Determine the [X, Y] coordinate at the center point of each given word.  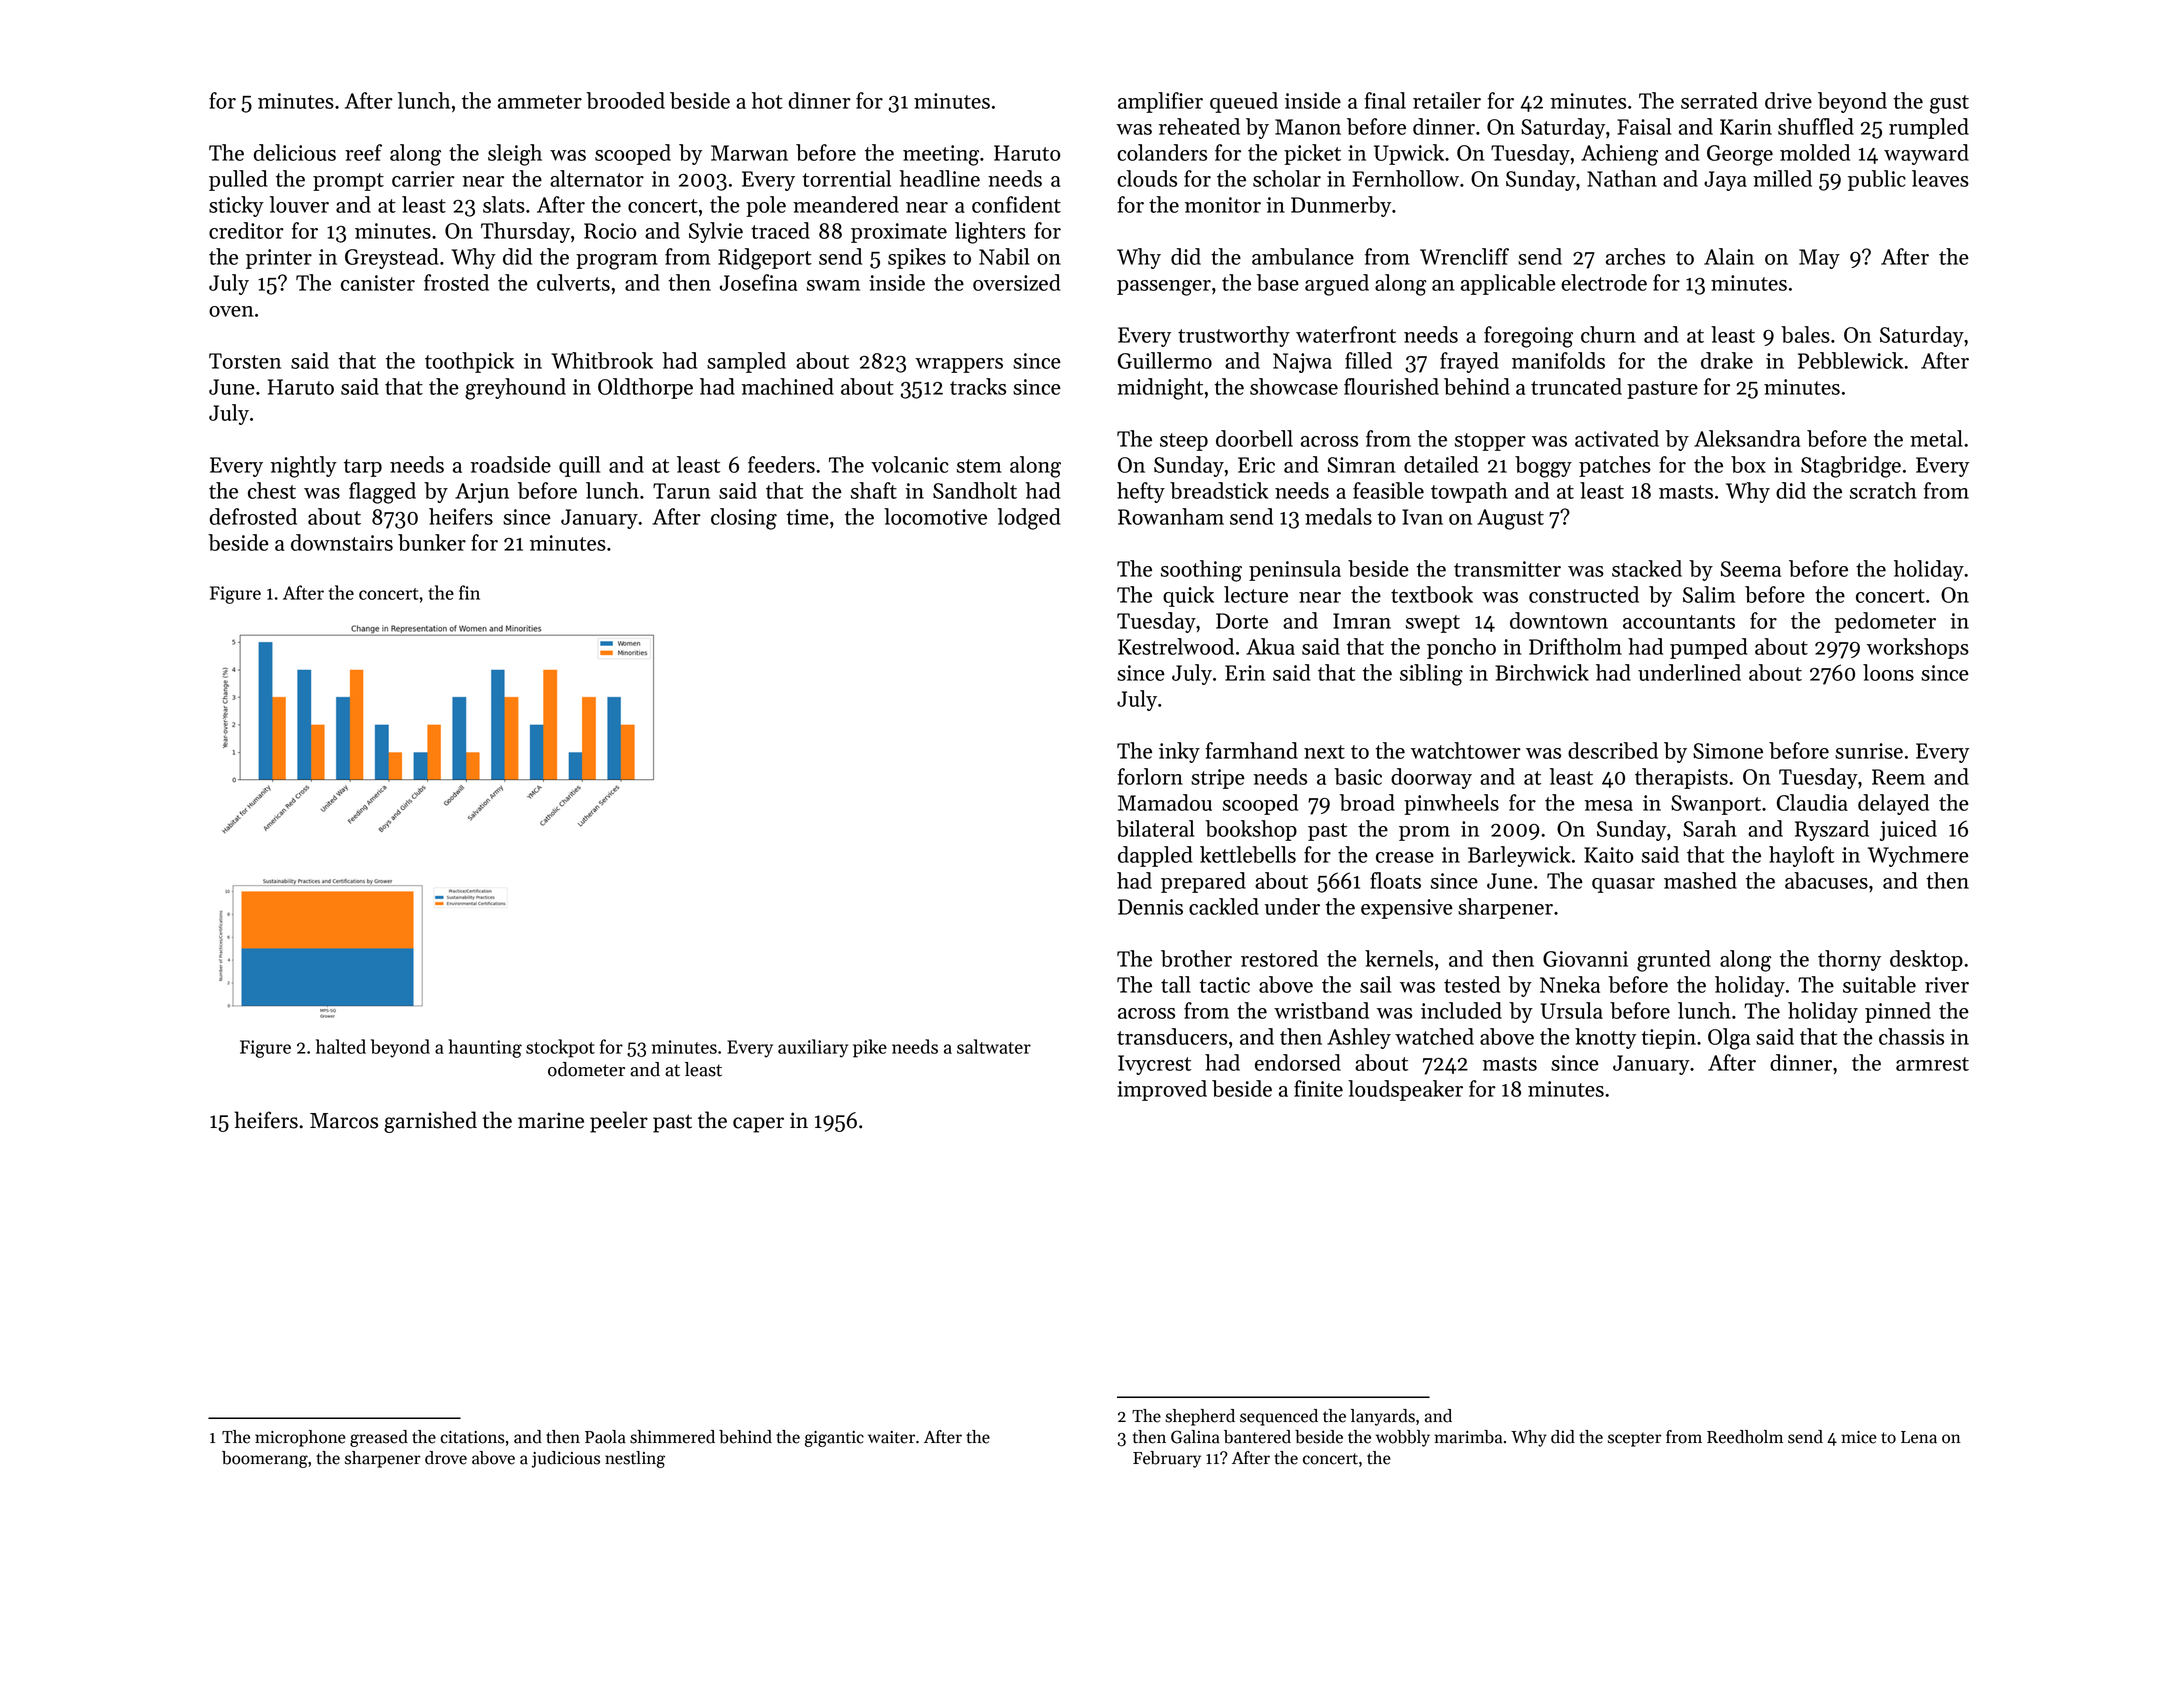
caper [758, 1125]
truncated [1576, 386]
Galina [1195, 1437]
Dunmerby [1341, 206]
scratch [1883, 490]
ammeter [540, 102]
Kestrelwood [1176, 646]
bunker [432, 542]
